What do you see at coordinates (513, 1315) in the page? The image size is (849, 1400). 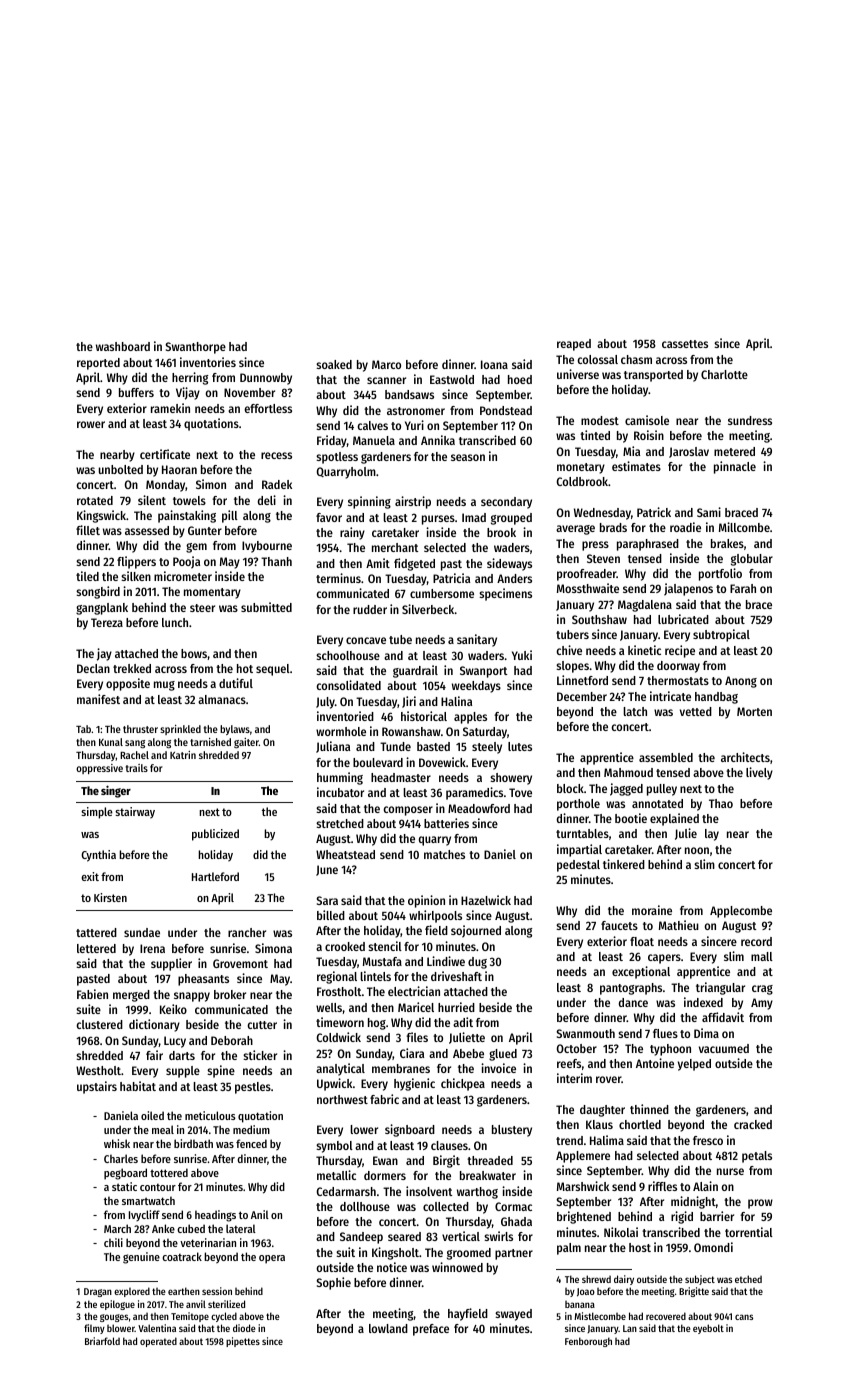 I see `swayed` at bounding box center [513, 1315].
